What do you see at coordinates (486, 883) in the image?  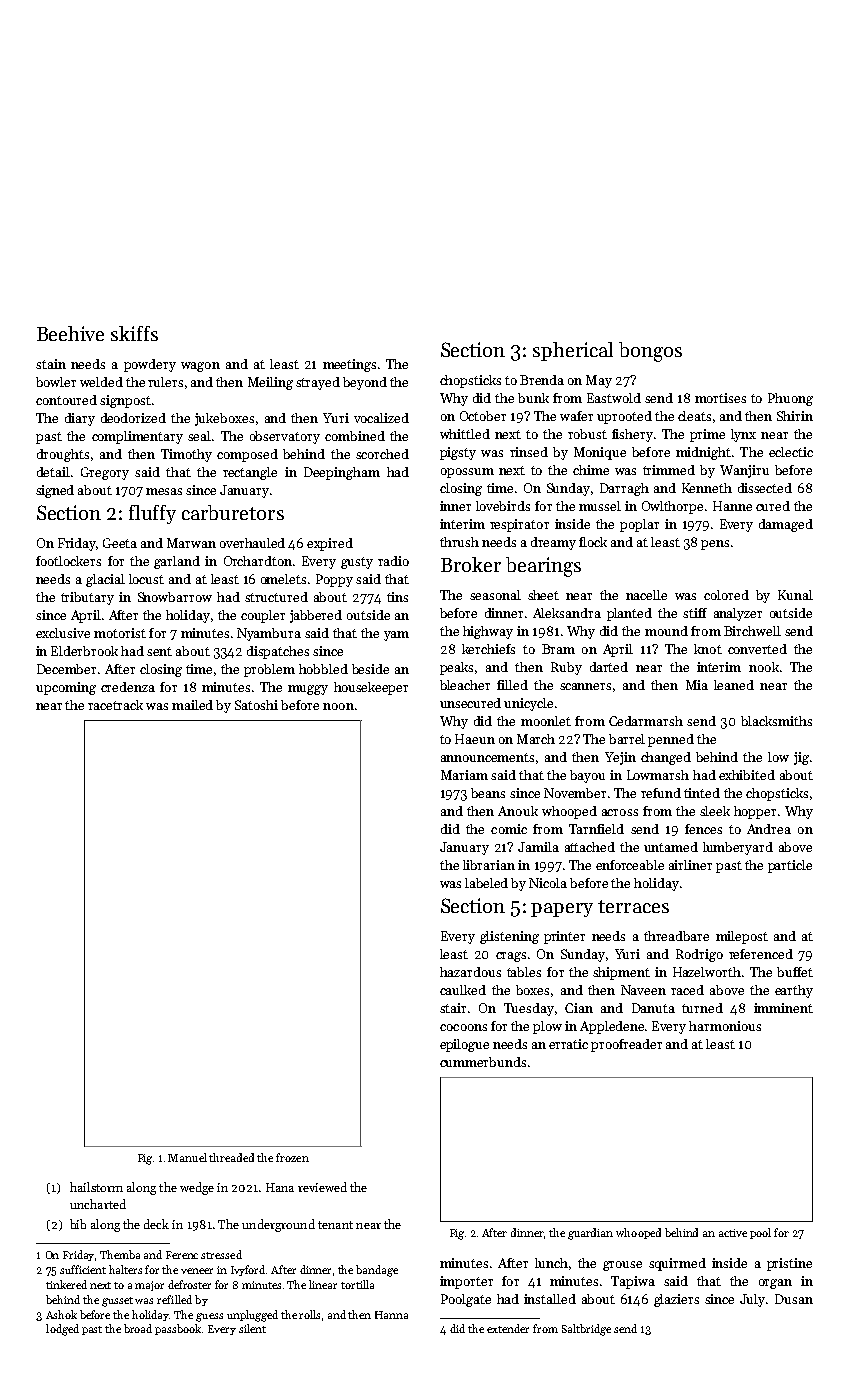 I see `labeled` at bounding box center [486, 883].
